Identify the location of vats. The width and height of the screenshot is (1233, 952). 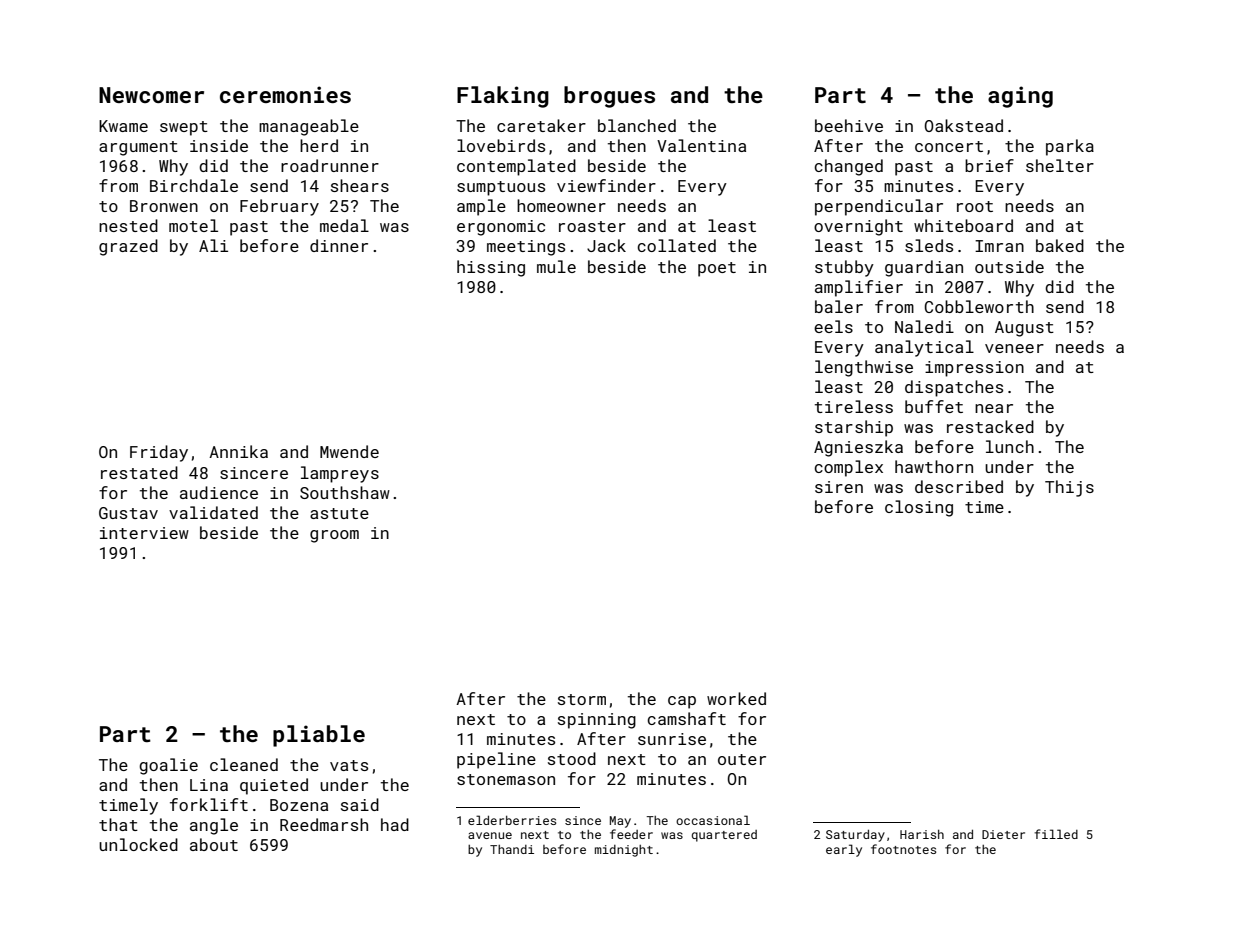
(349, 765).
